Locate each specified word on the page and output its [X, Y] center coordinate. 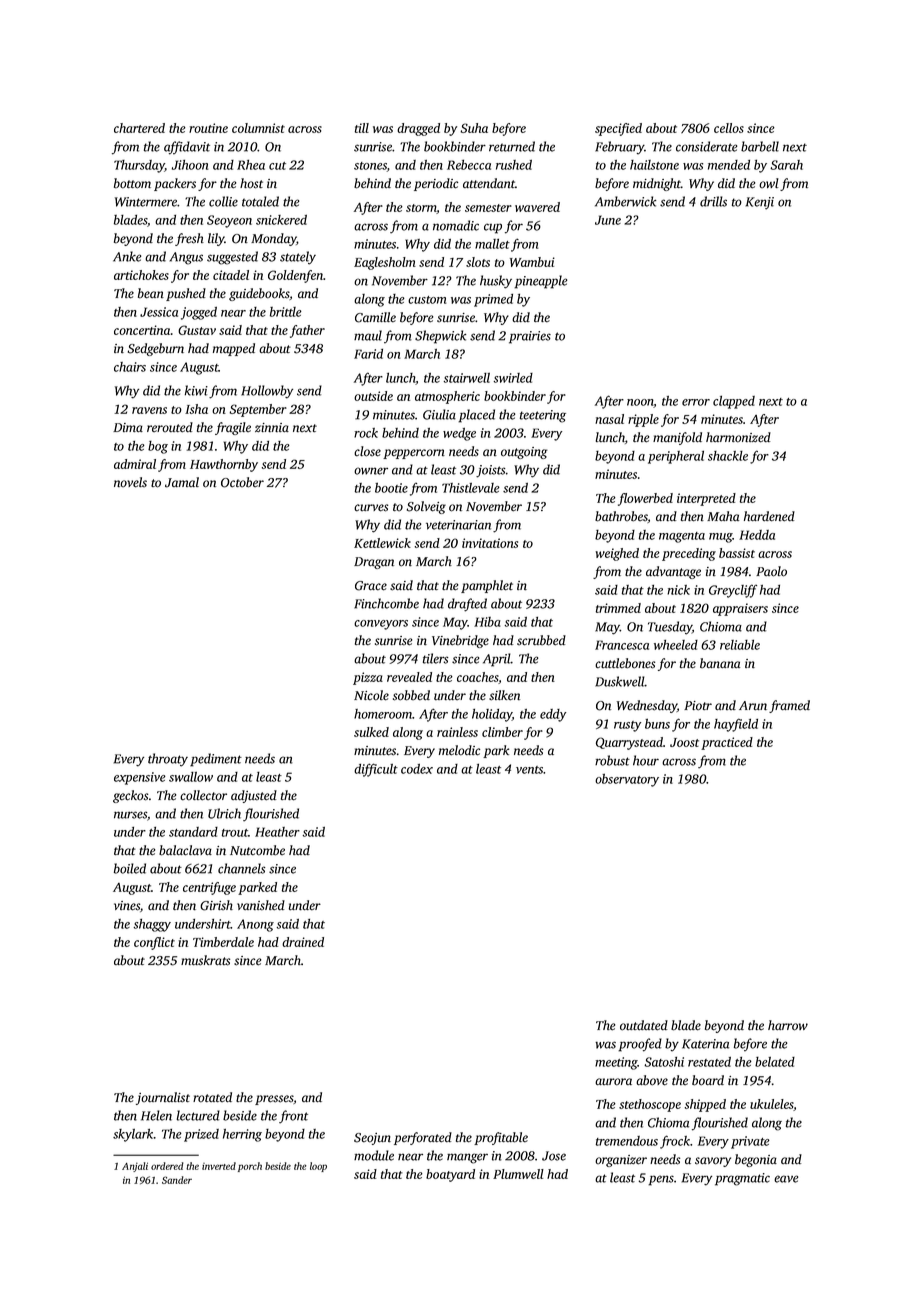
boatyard [450, 1175]
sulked [371, 732]
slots [478, 262]
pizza [368, 678]
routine [208, 128]
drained [303, 942]
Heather [277, 832]
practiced [727, 743]
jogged [199, 313]
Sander [177, 1180]
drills [713, 201]
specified [618, 129]
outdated [644, 1025]
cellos [729, 128]
